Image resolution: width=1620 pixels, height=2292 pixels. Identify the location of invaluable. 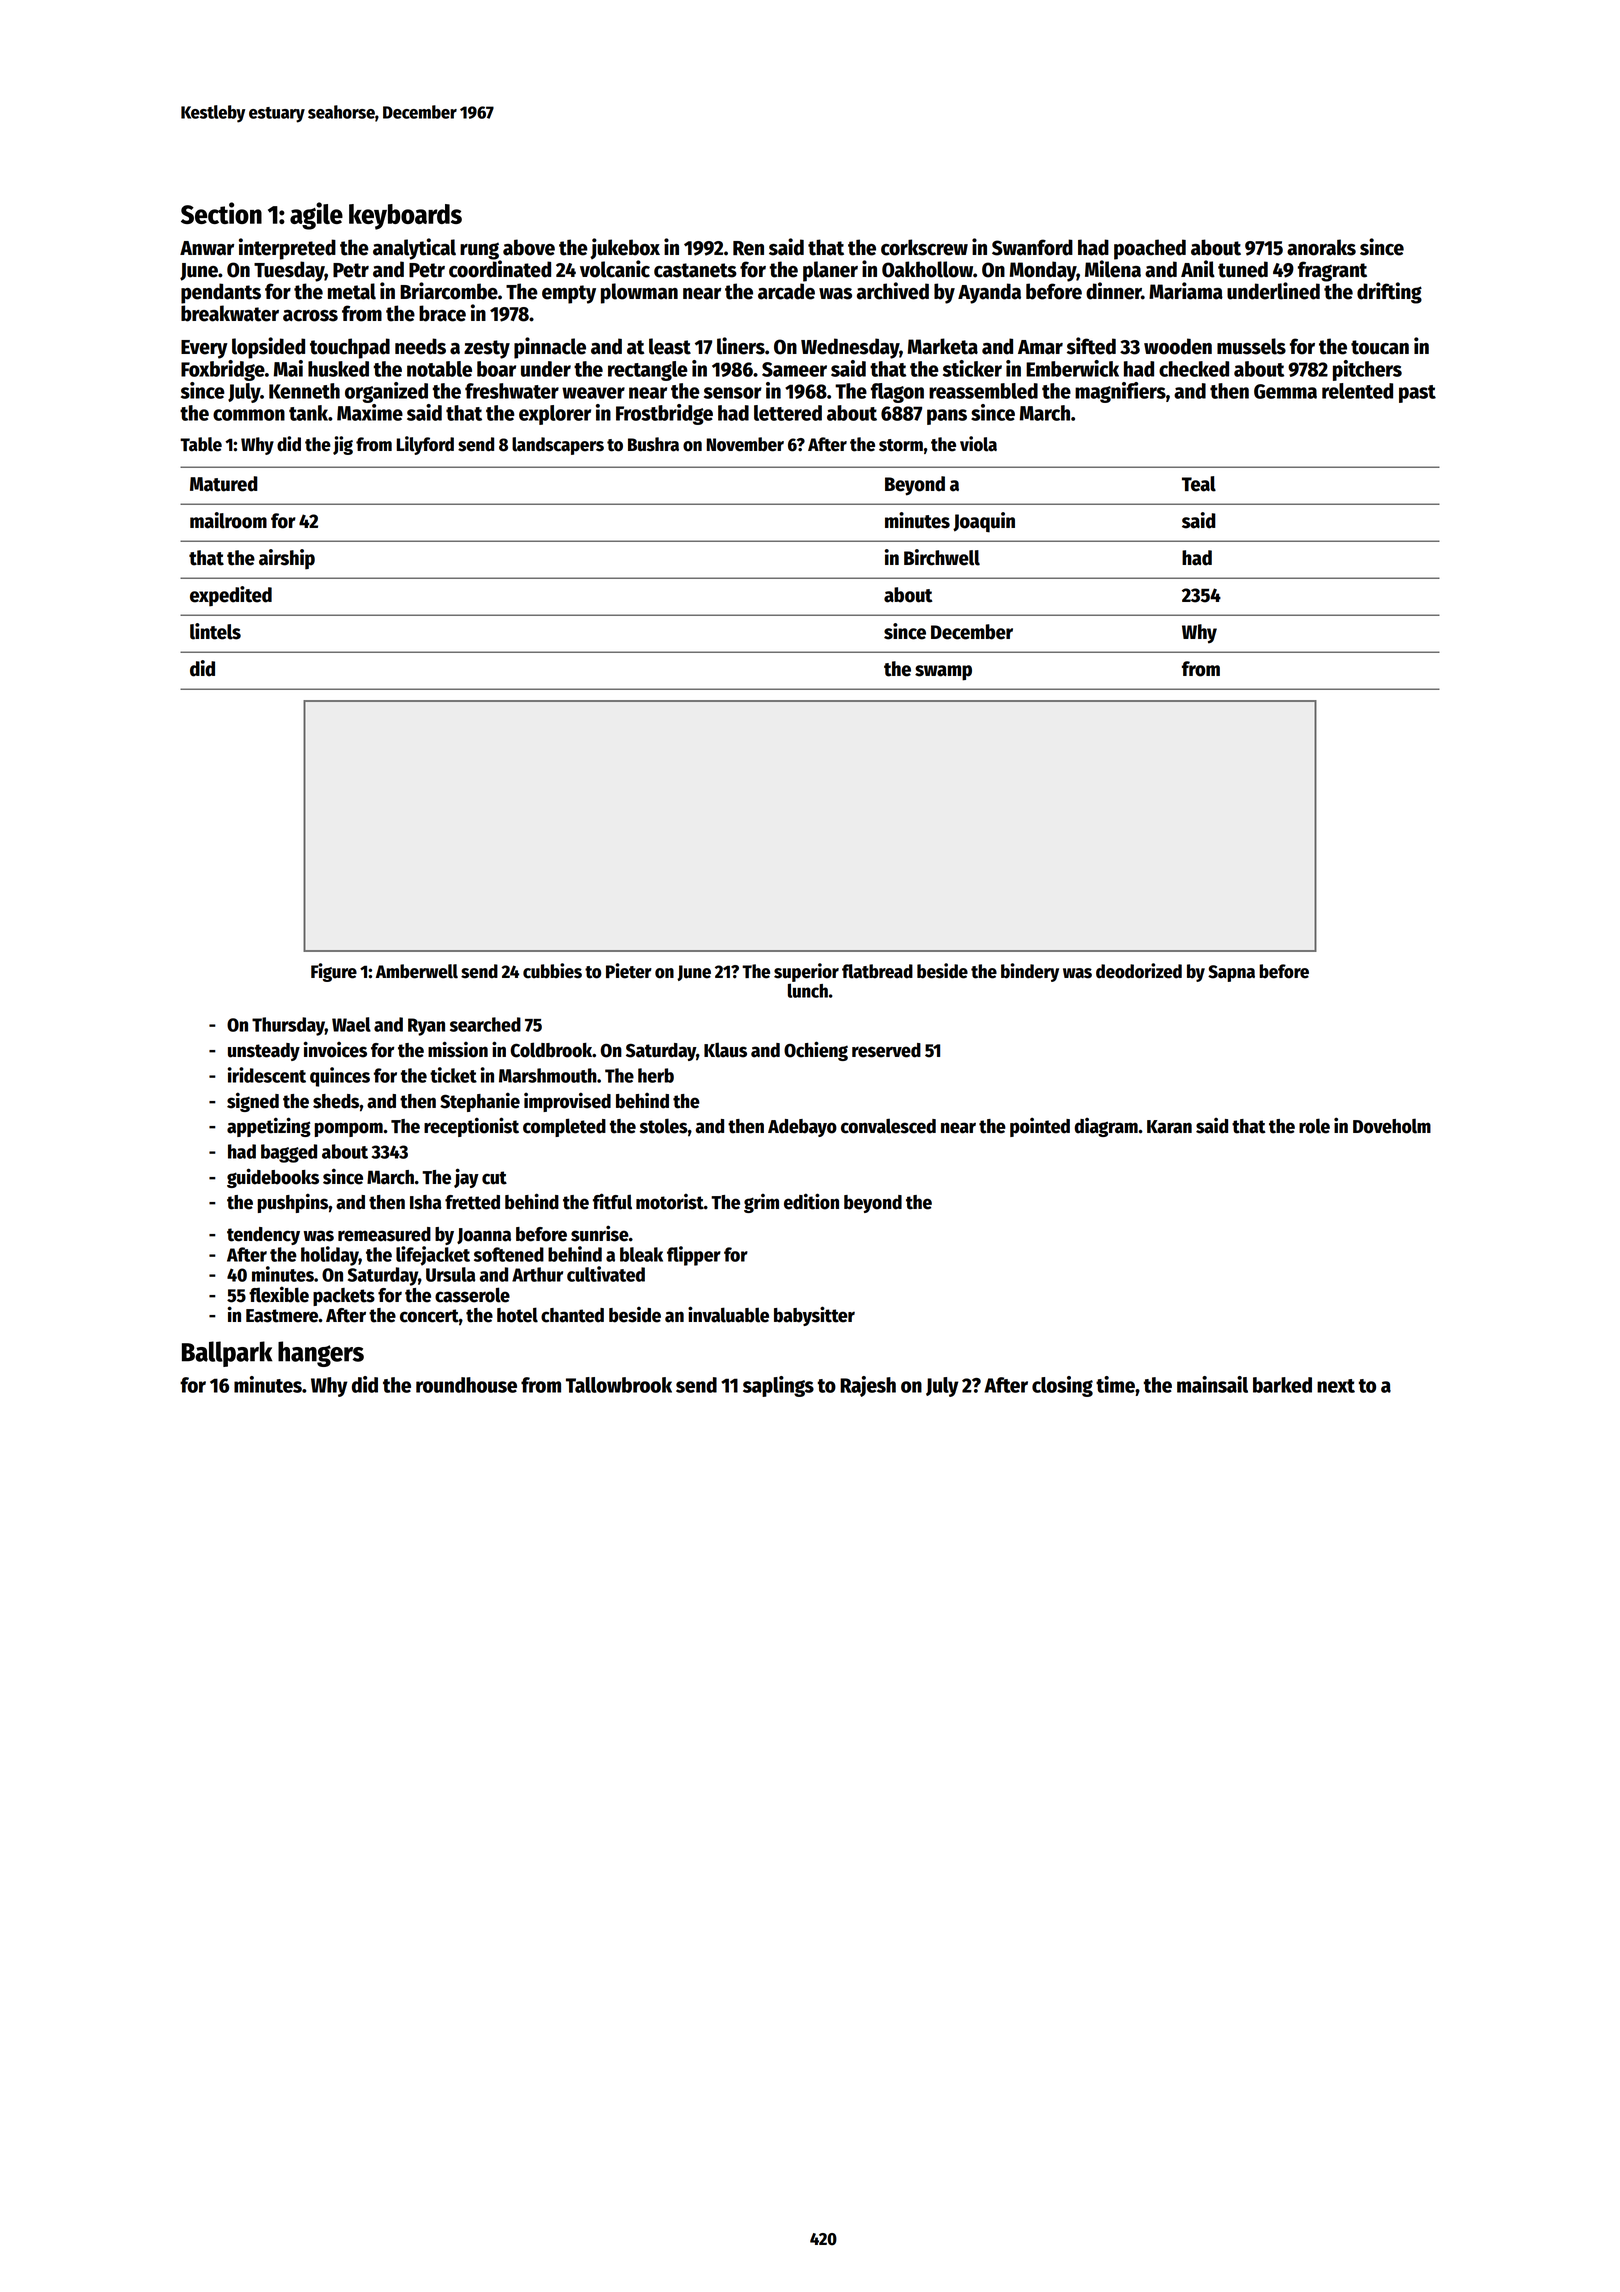
(728, 1314).
